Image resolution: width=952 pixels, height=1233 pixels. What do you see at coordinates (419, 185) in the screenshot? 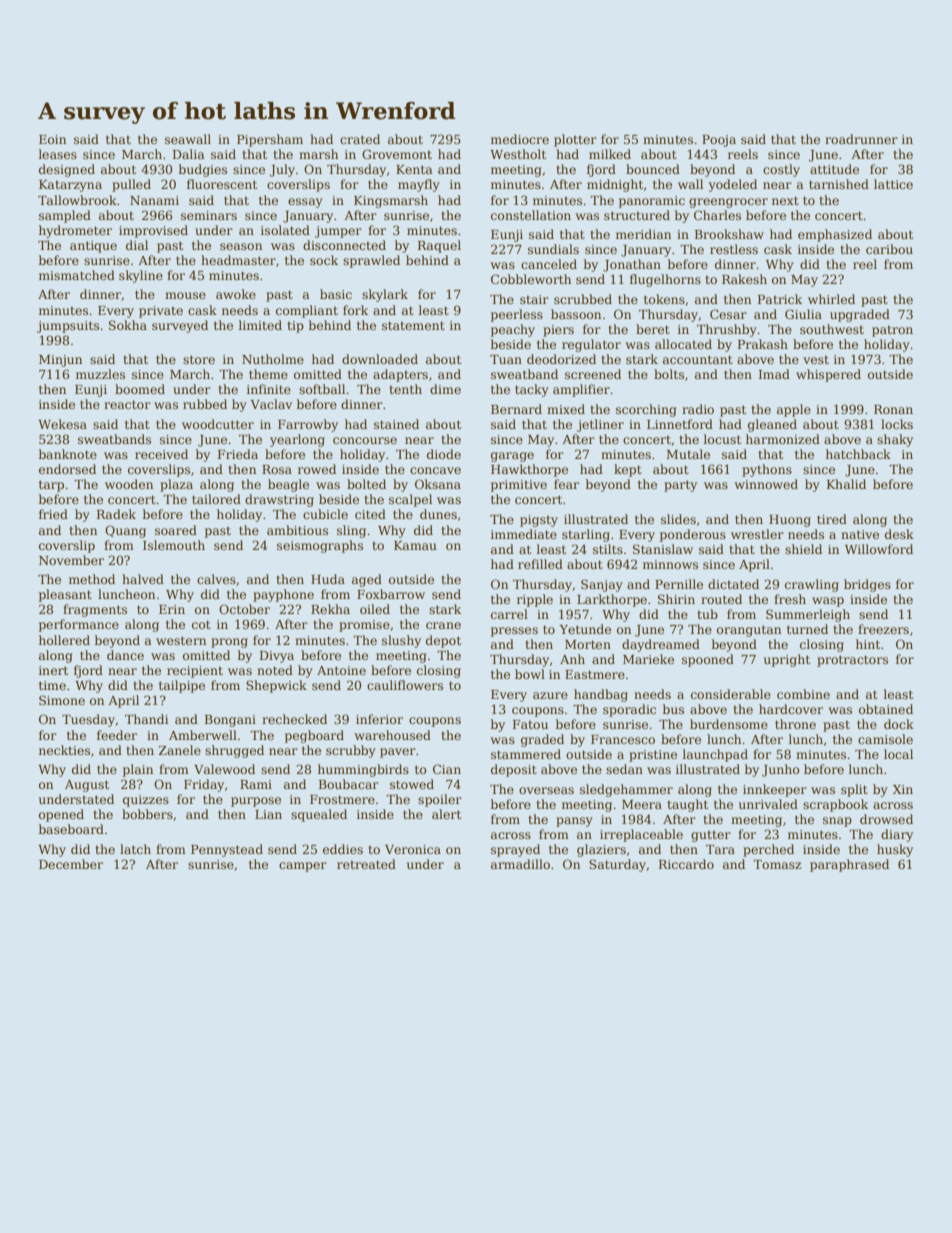
I see `mayfly` at bounding box center [419, 185].
